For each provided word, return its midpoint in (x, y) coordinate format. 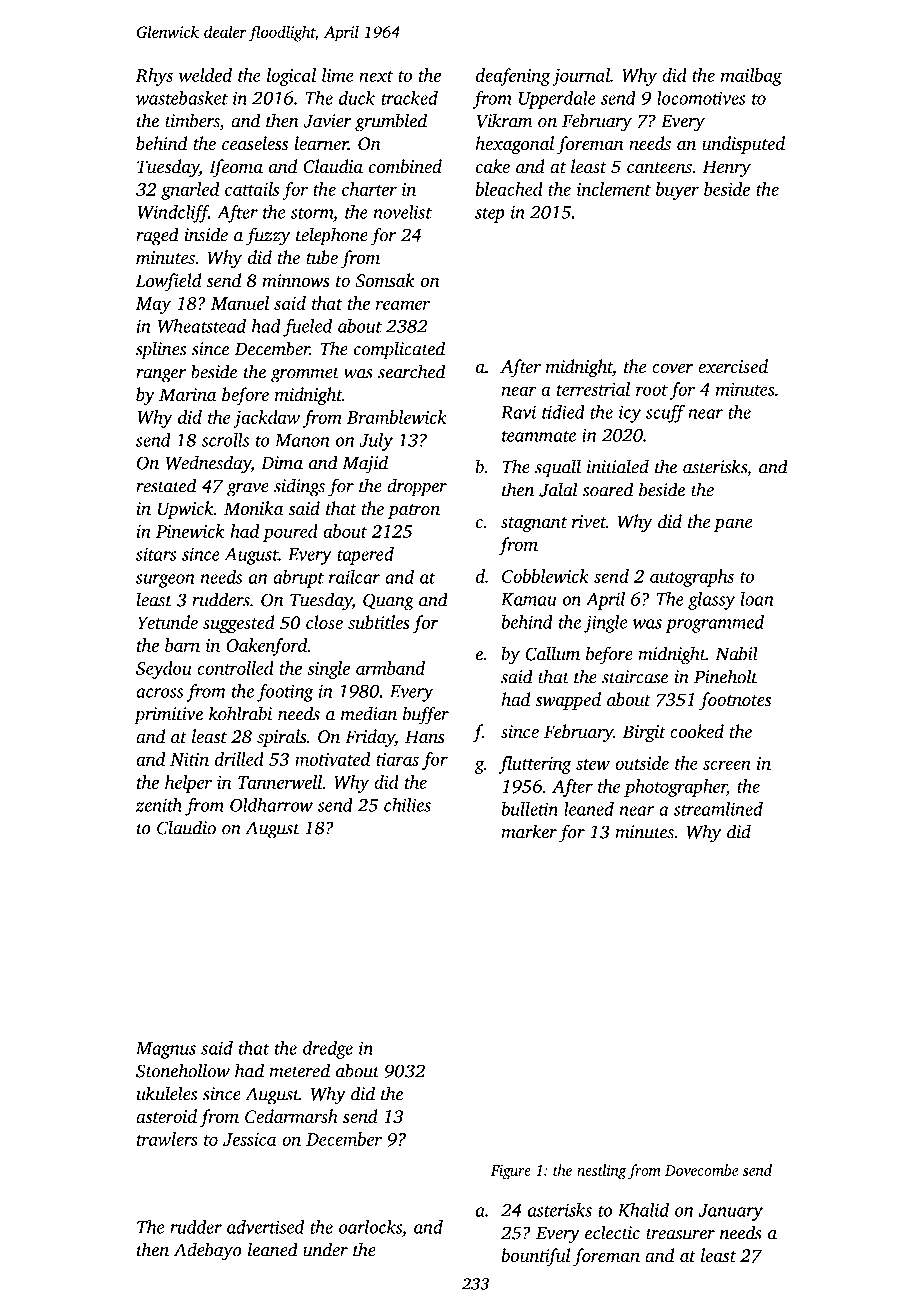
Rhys (154, 77)
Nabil (736, 653)
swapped (568, 701)
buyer (677, 191)
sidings (299, 487)
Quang (388, 602)
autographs (692, 578)
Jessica (249, 1139)
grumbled (391, 122)
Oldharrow (271, 805)
